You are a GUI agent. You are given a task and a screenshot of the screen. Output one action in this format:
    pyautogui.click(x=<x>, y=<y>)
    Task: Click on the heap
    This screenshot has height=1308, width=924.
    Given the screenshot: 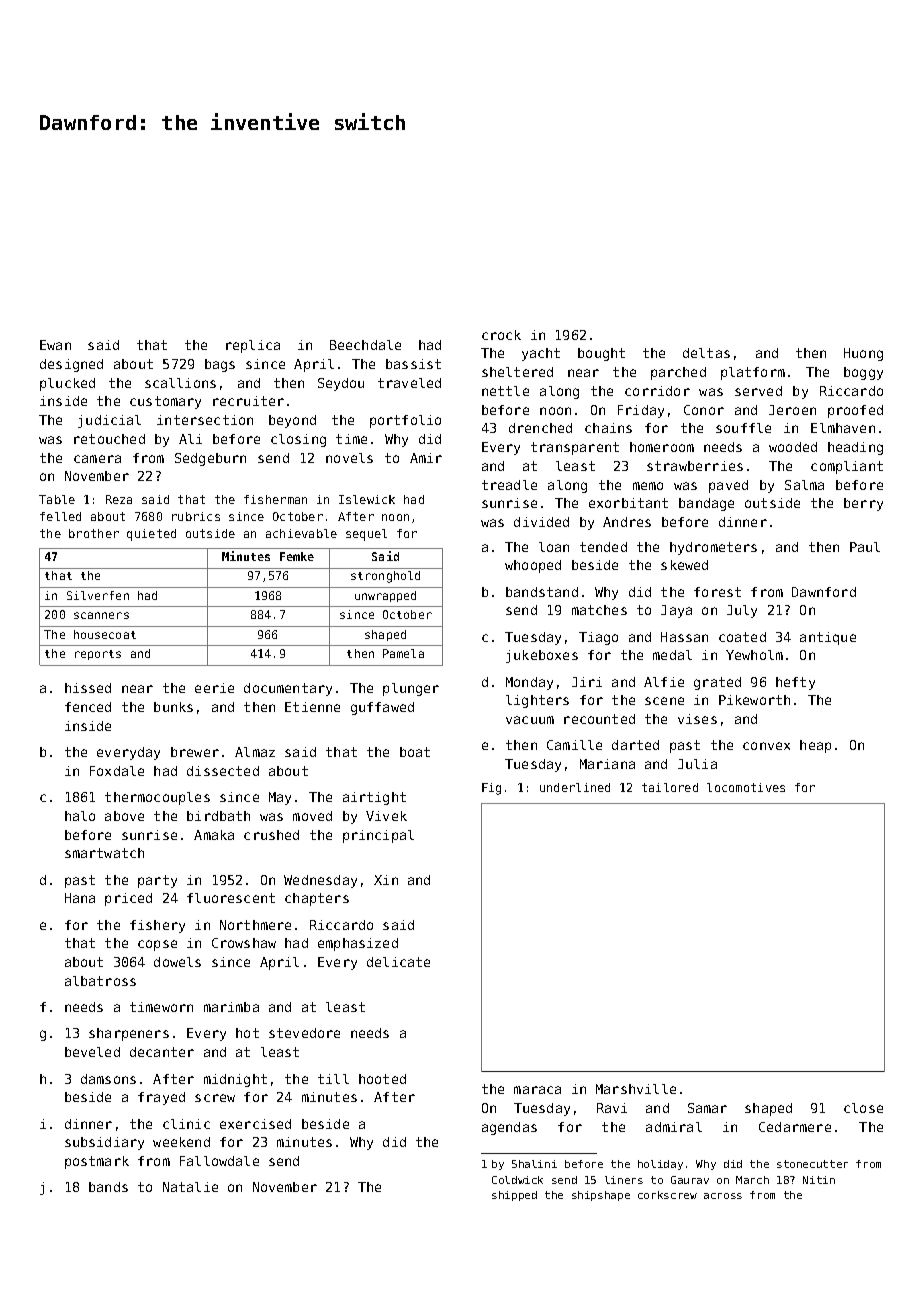 What is the action you would take?
    pyautogui.click(x=815, y=746)
